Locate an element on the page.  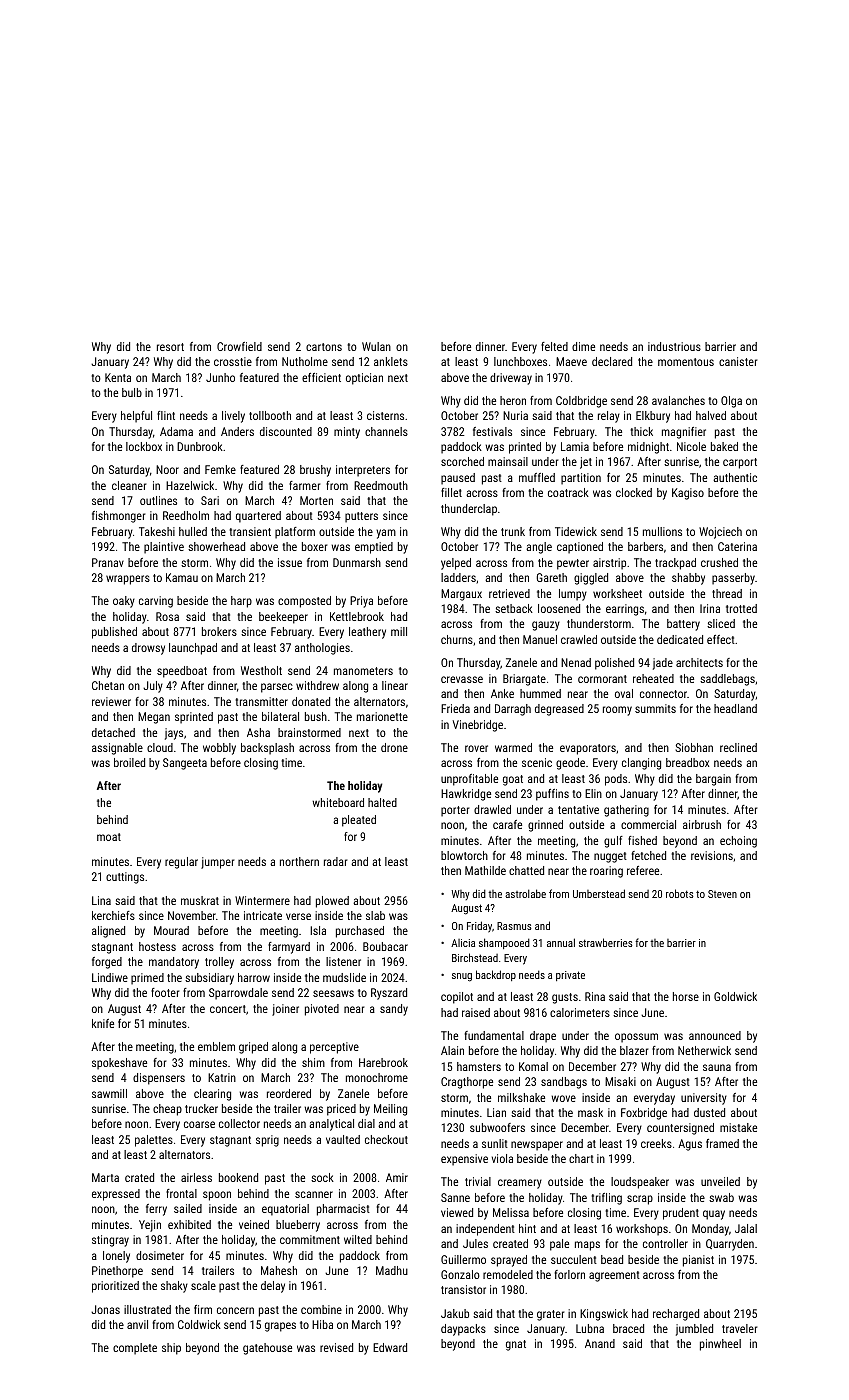
unveiled is located at coordinates (720, 1181).
